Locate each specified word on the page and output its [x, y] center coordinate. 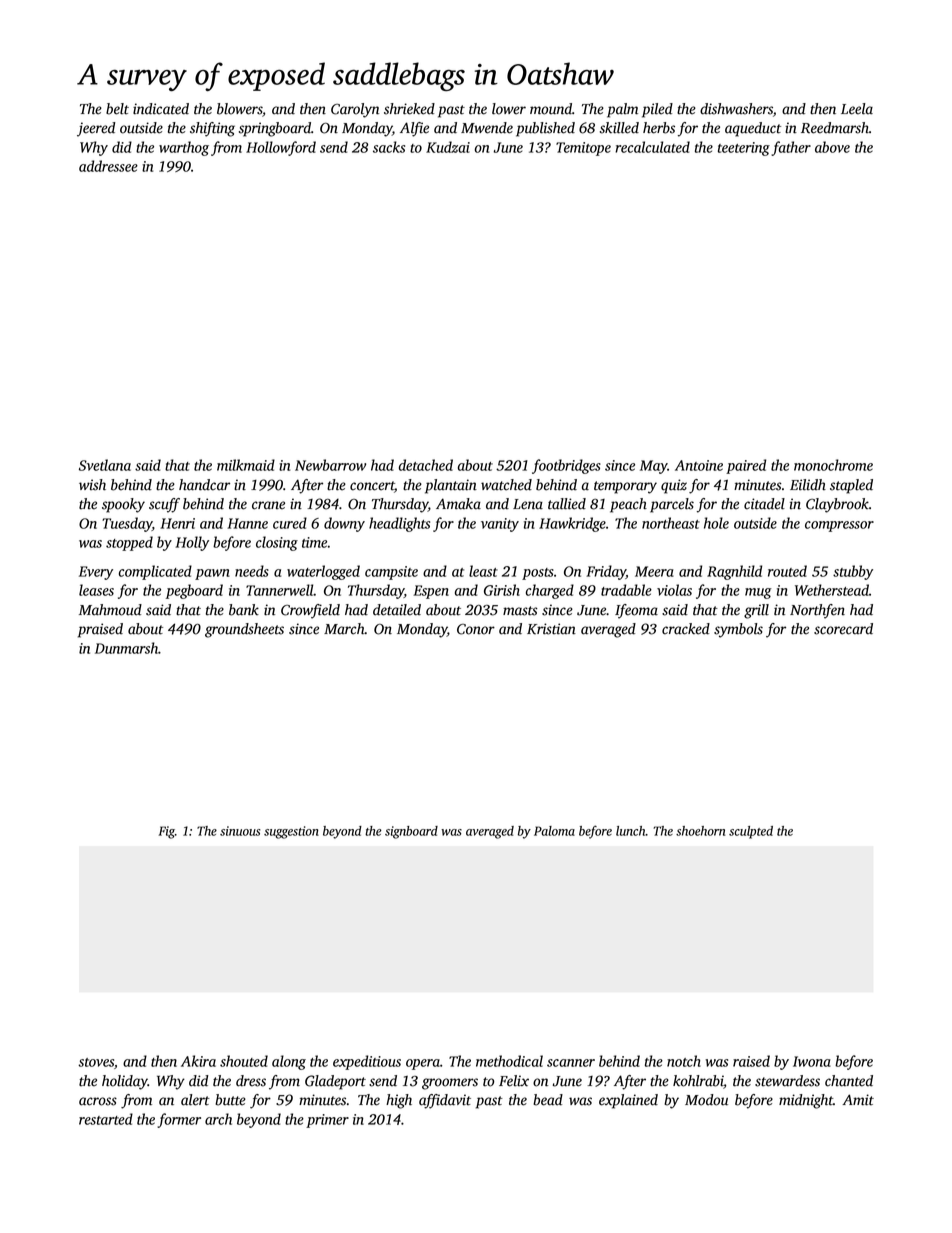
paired [746, 466]
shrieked [409, 109]
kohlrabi [698, 1082]
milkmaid [246, 465]
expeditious [367, 1062]
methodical [509, 1061]
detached [426, 465]
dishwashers [736, 109]
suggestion [291, 832]
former [179, 1120]
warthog [184, 148]
